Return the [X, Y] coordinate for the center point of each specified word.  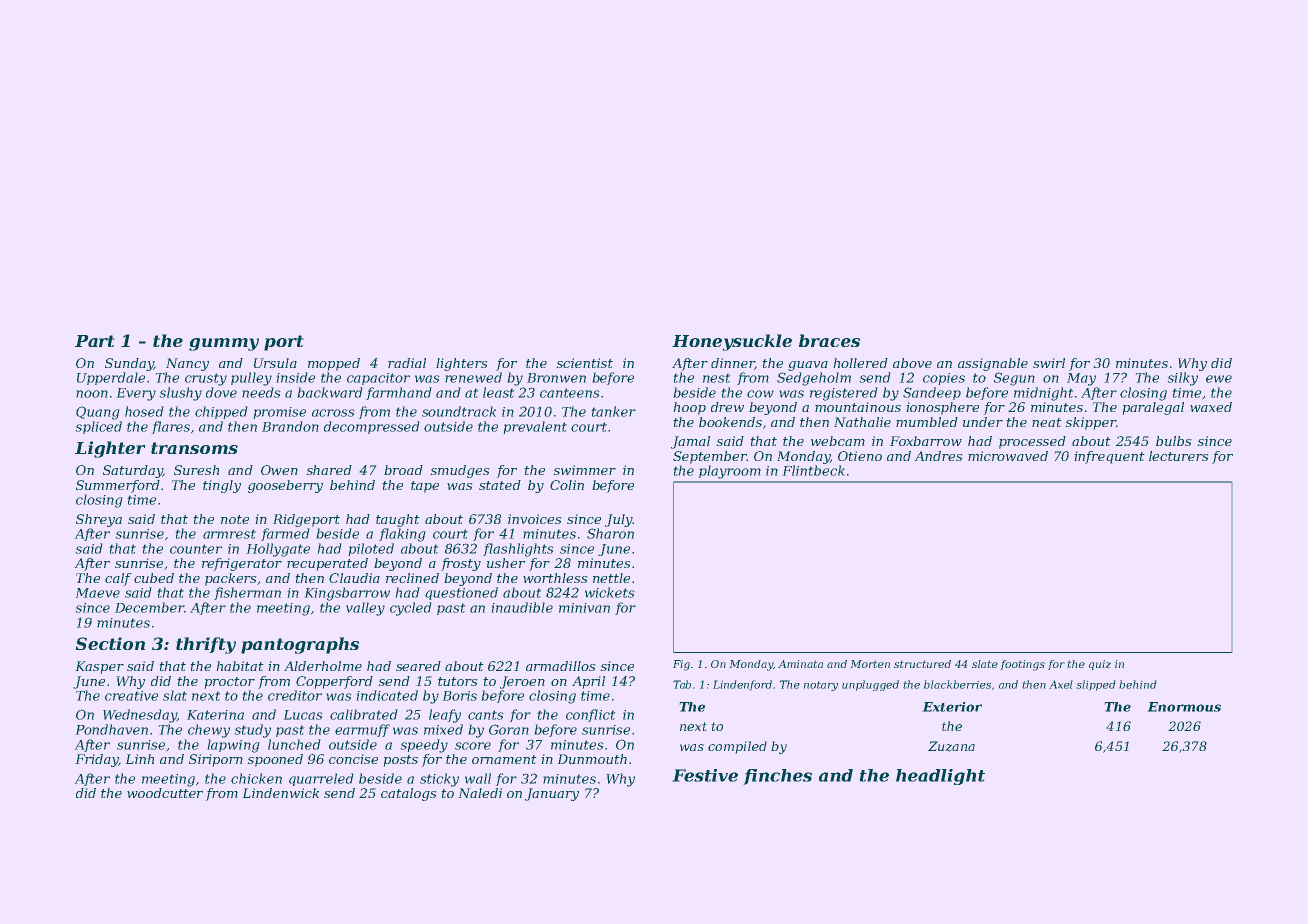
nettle [611, 578]
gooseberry [285, 486]
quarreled [321, 779]
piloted [371, 549]
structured [922, 664]
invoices [535, 519]
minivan [584, 608]
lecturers [1179, 456]
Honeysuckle [732, 342]
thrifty [206, 645]
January [552, 794]
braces [829, 340]
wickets [610, 592]
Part [95, 341]
